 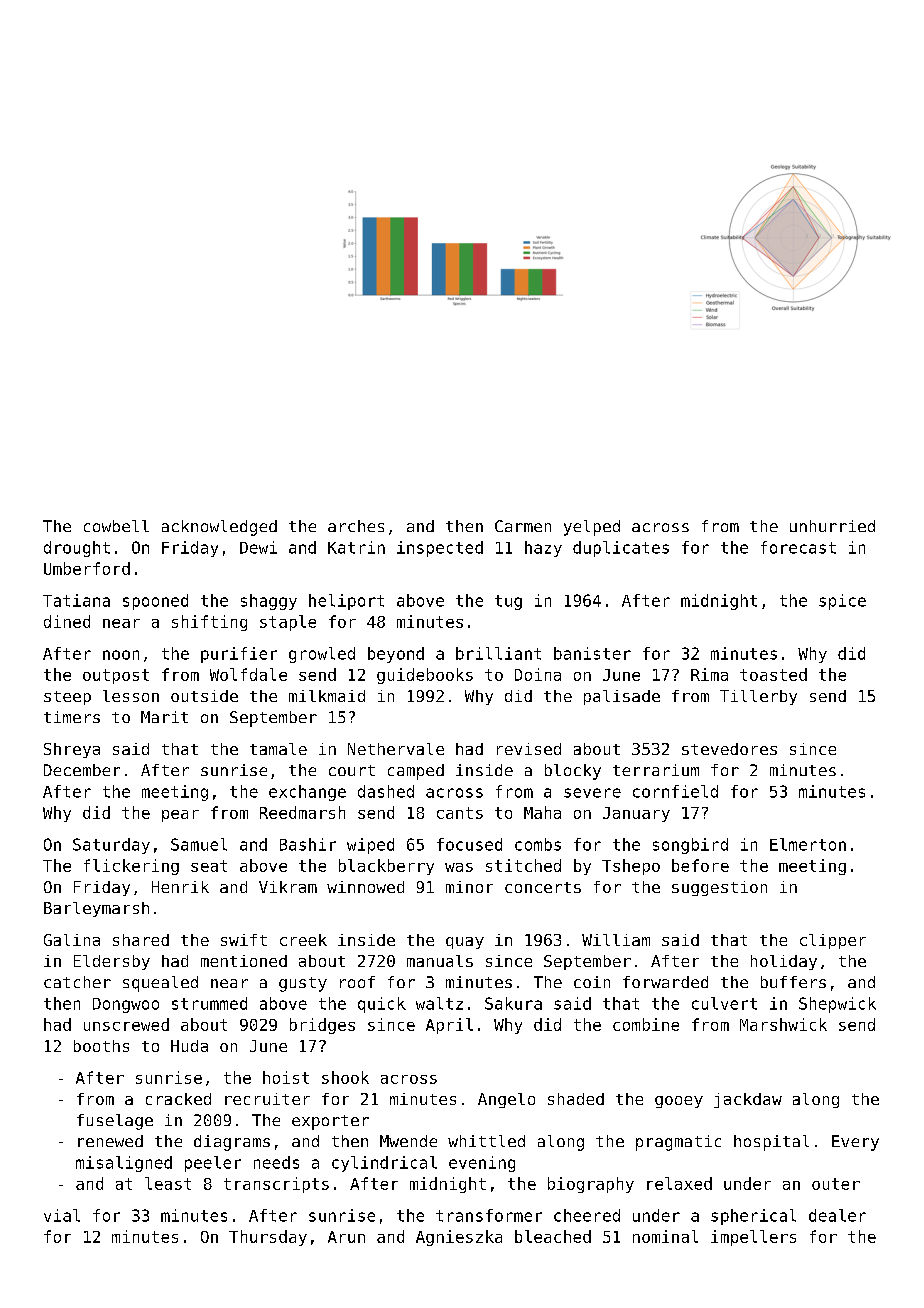 What do you see at coordinates (116, 526) in the document?
I see `cowbell` at bounding box center [116, 526].
